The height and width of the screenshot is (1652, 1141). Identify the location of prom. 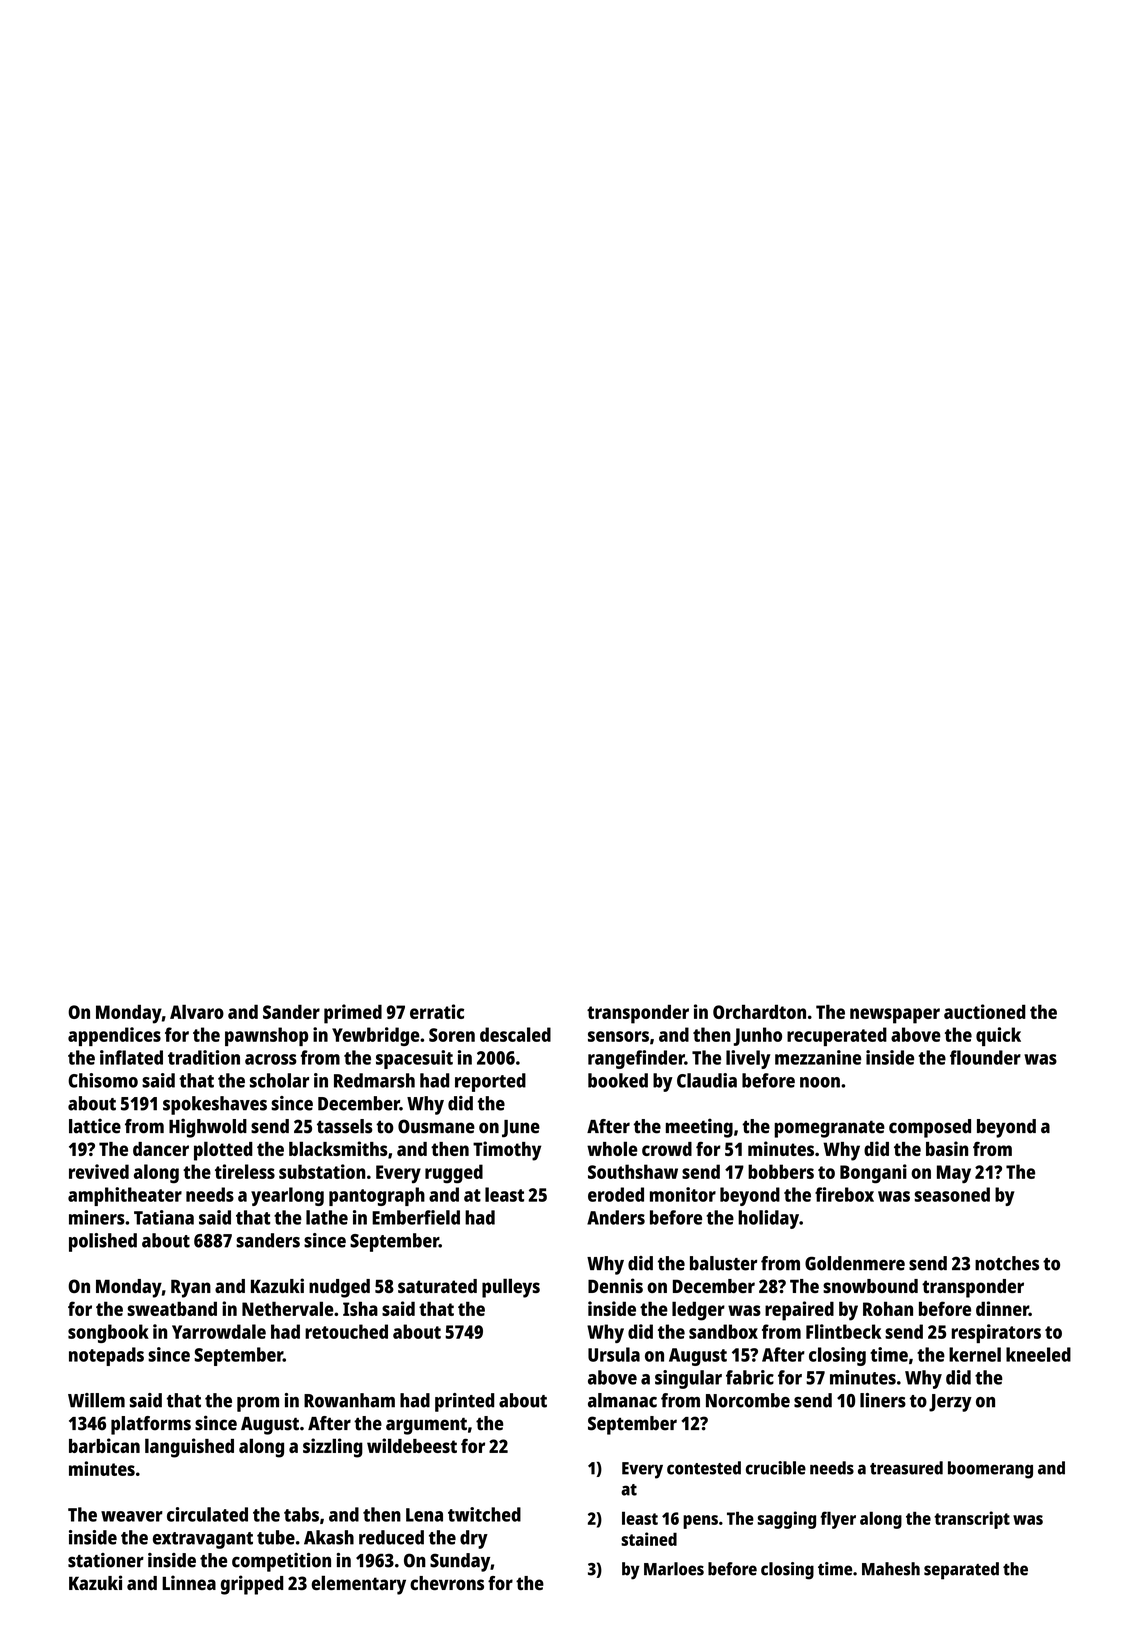
(258, 1404).
